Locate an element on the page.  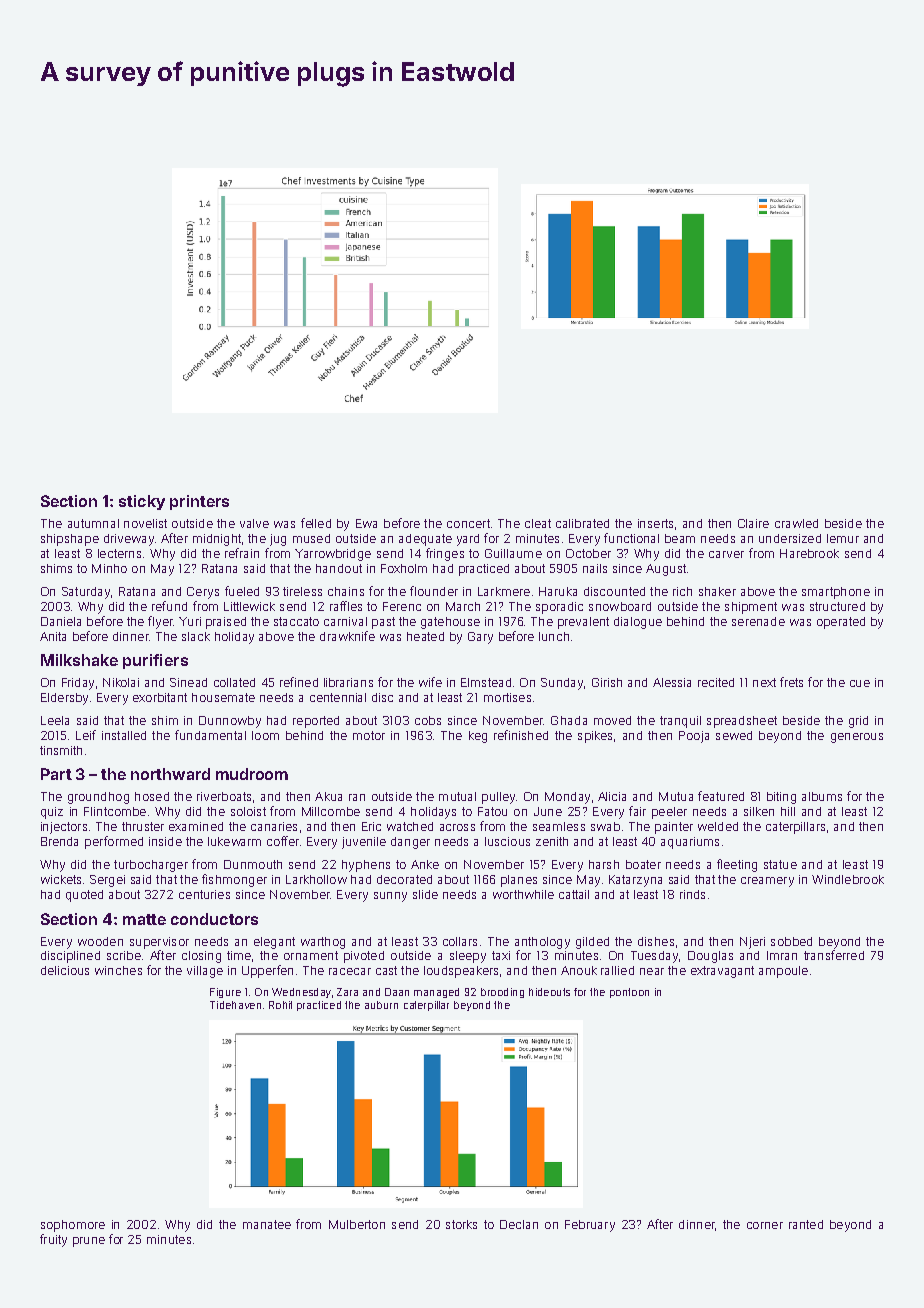
boater is located at coordinates (643, 864).
